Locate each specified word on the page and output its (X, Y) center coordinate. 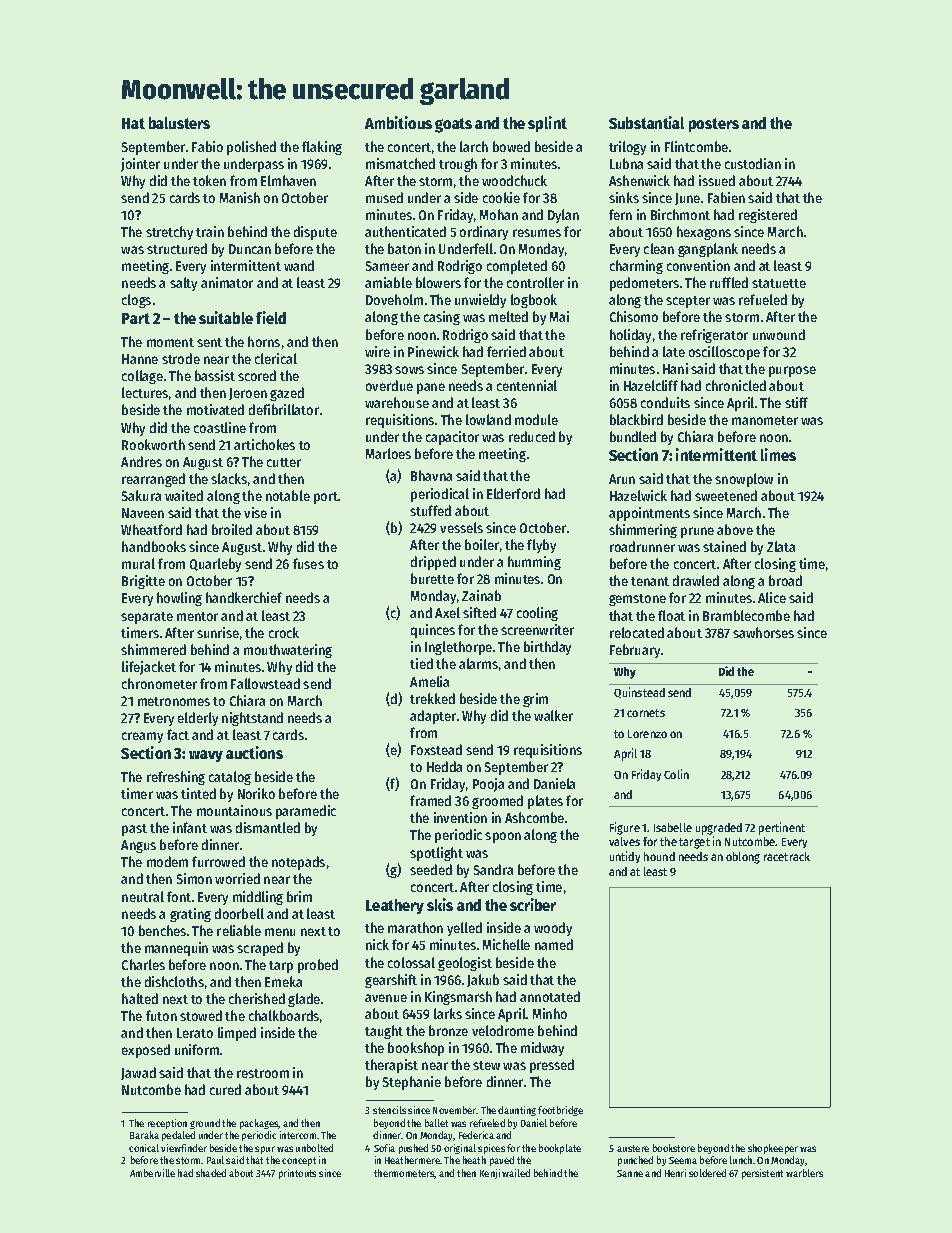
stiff (796, 402)
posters (714, 125)
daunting (517, 1111)
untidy (625, 857)
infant (190, 827)
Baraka (144, 1135)
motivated (215, 409)
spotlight (436, 854)
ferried (506, 351)
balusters (179, 123)
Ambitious (398, 122)
